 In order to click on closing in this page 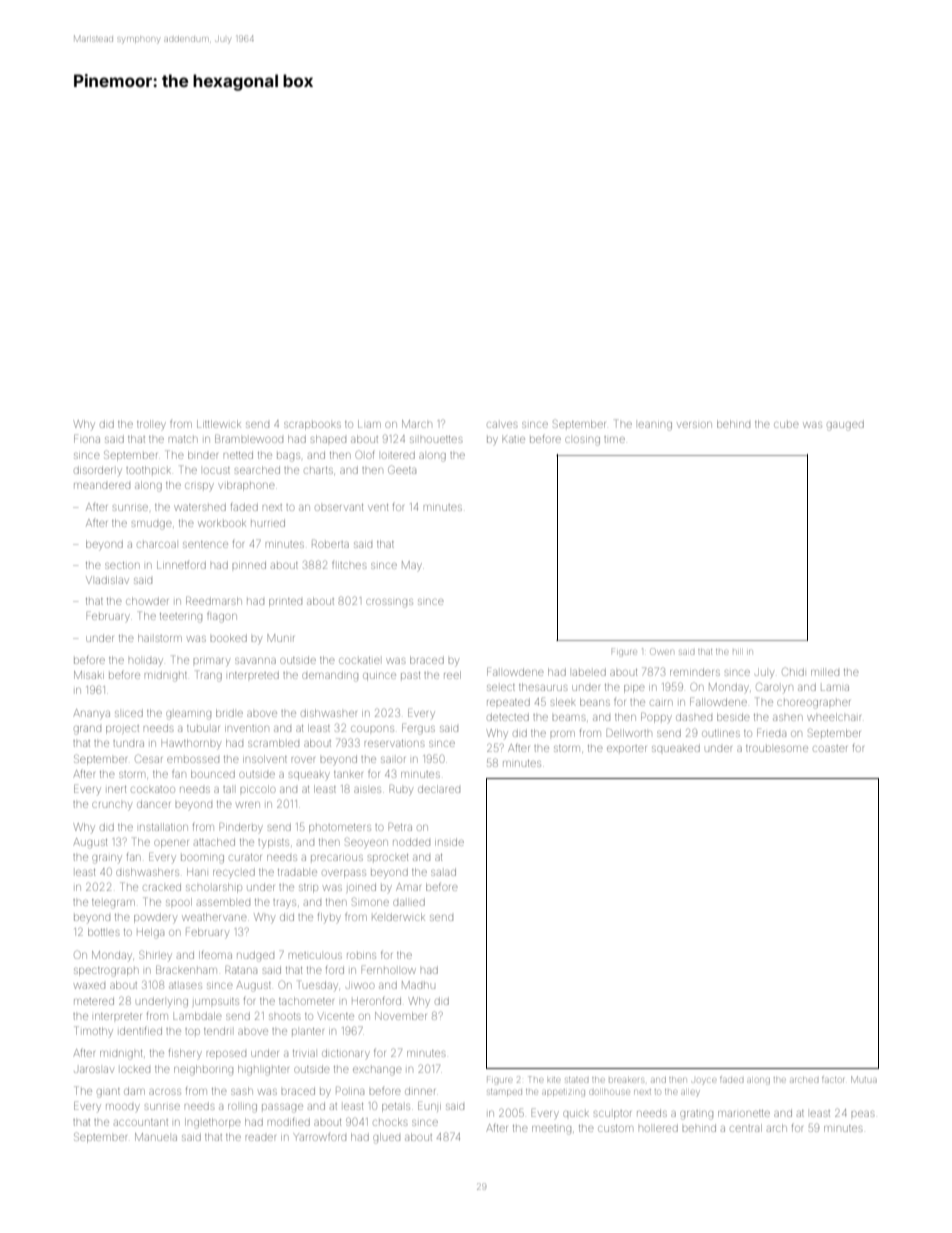, I will do `click(582, 441)`.
